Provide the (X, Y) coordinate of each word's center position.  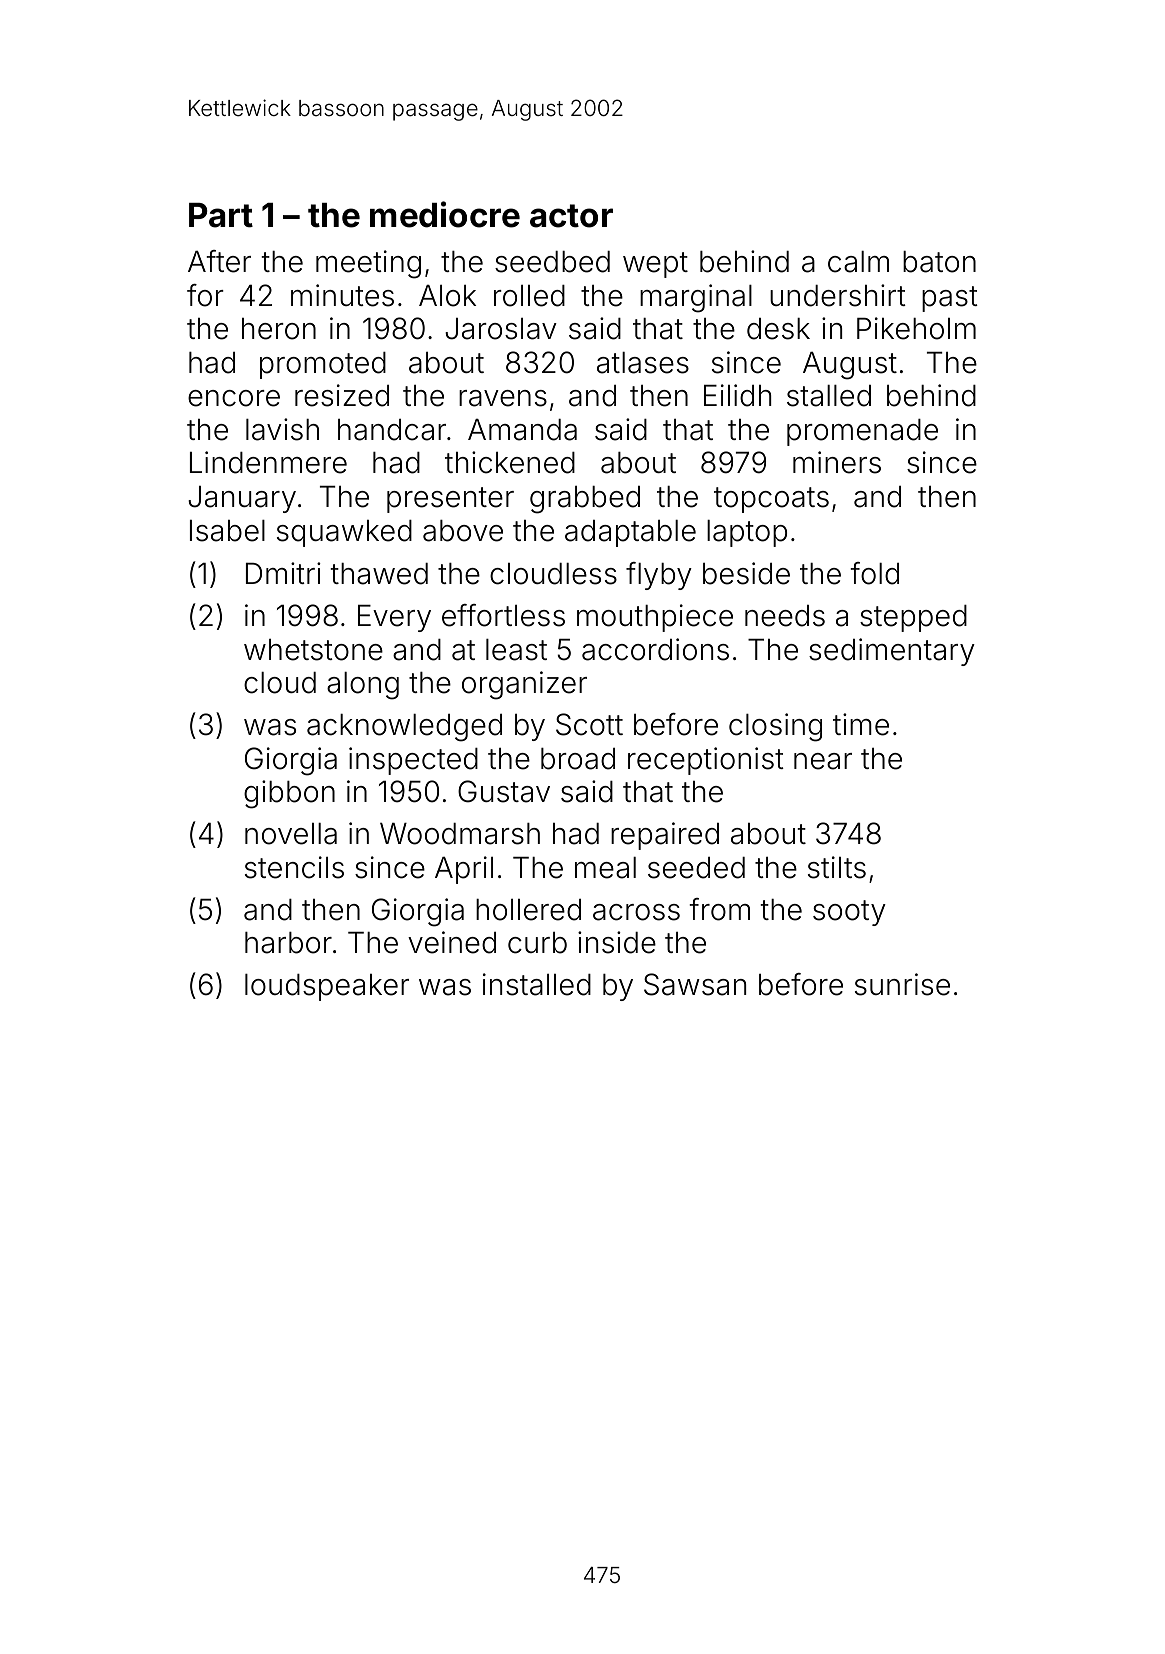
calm (858, 262)
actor (571, 216)
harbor (288, 943)
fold (875, 573)
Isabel (227, 531)
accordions (655, 649)
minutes (342, 295)
